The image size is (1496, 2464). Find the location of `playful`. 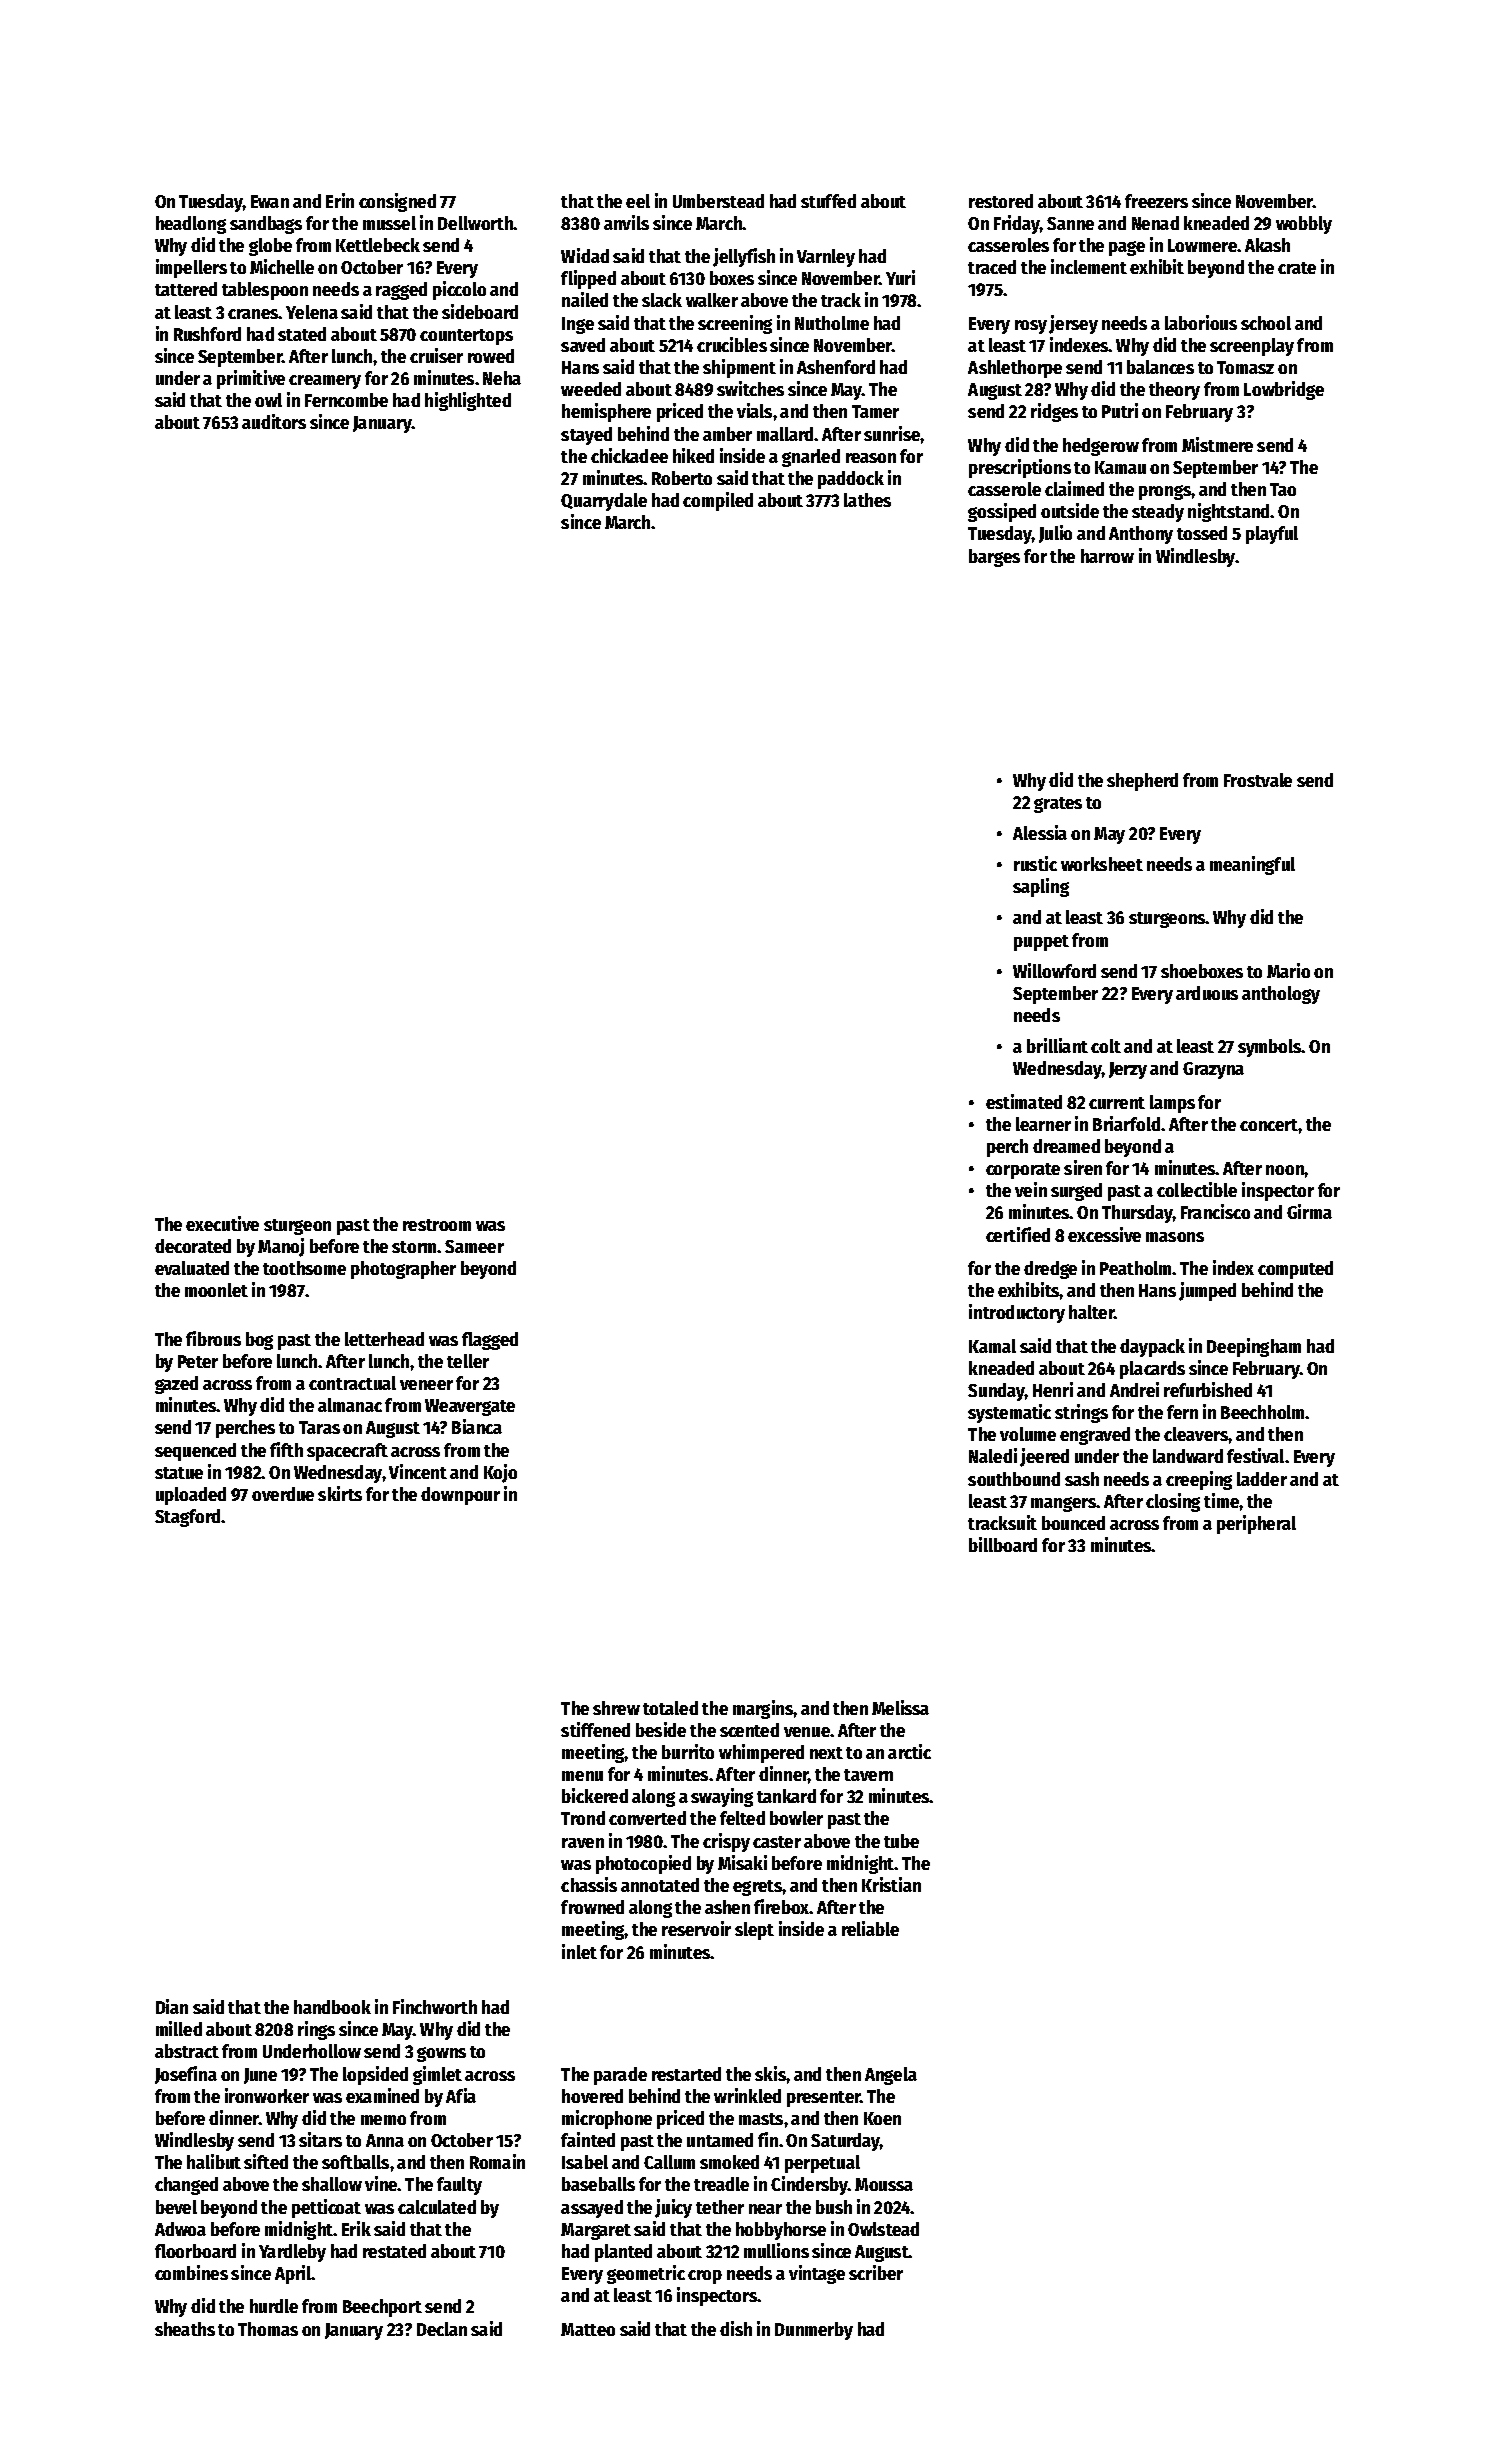

playful is located at coordinates (1272, 535).
